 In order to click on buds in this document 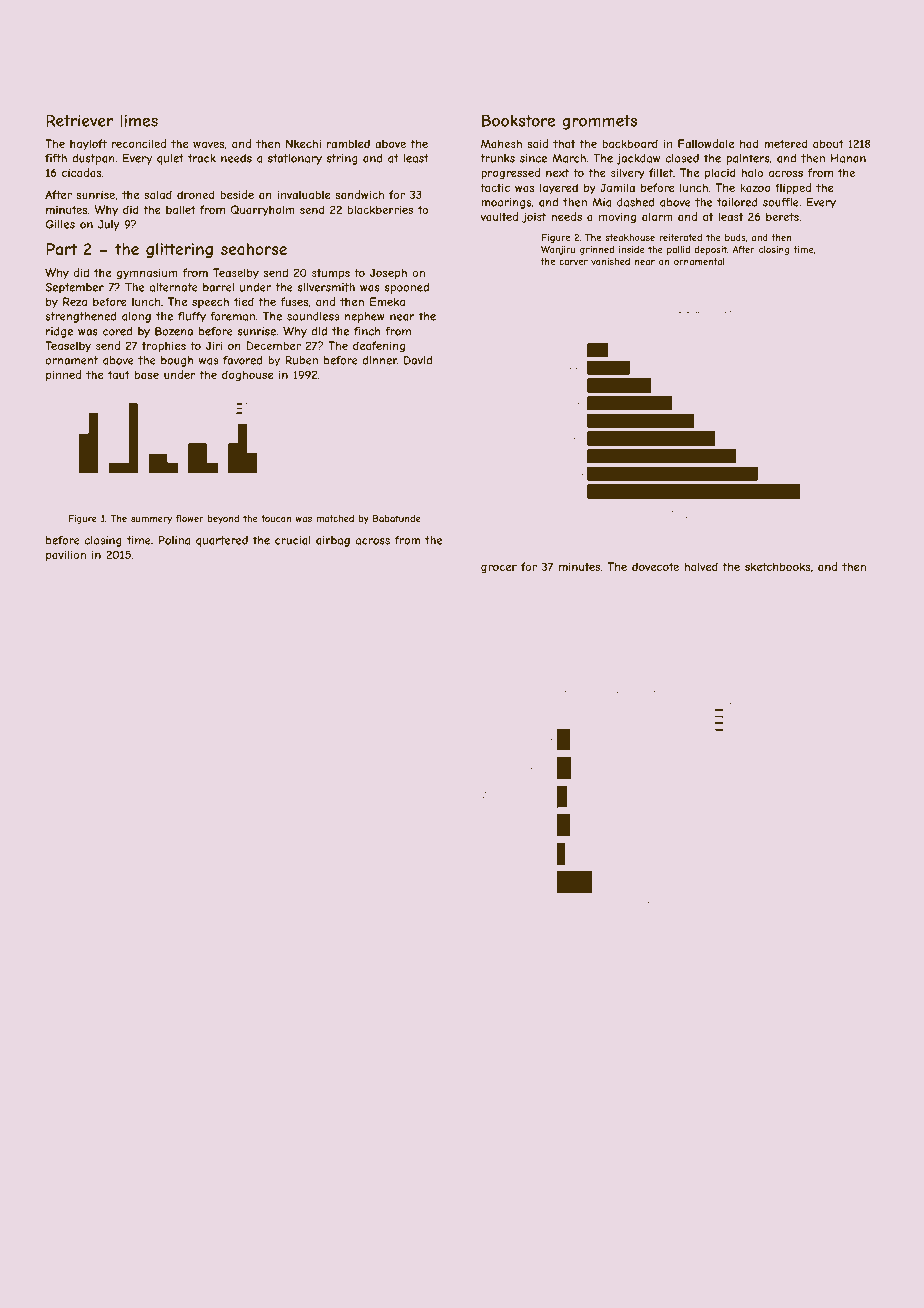, I will do `click(735, 237)`.
